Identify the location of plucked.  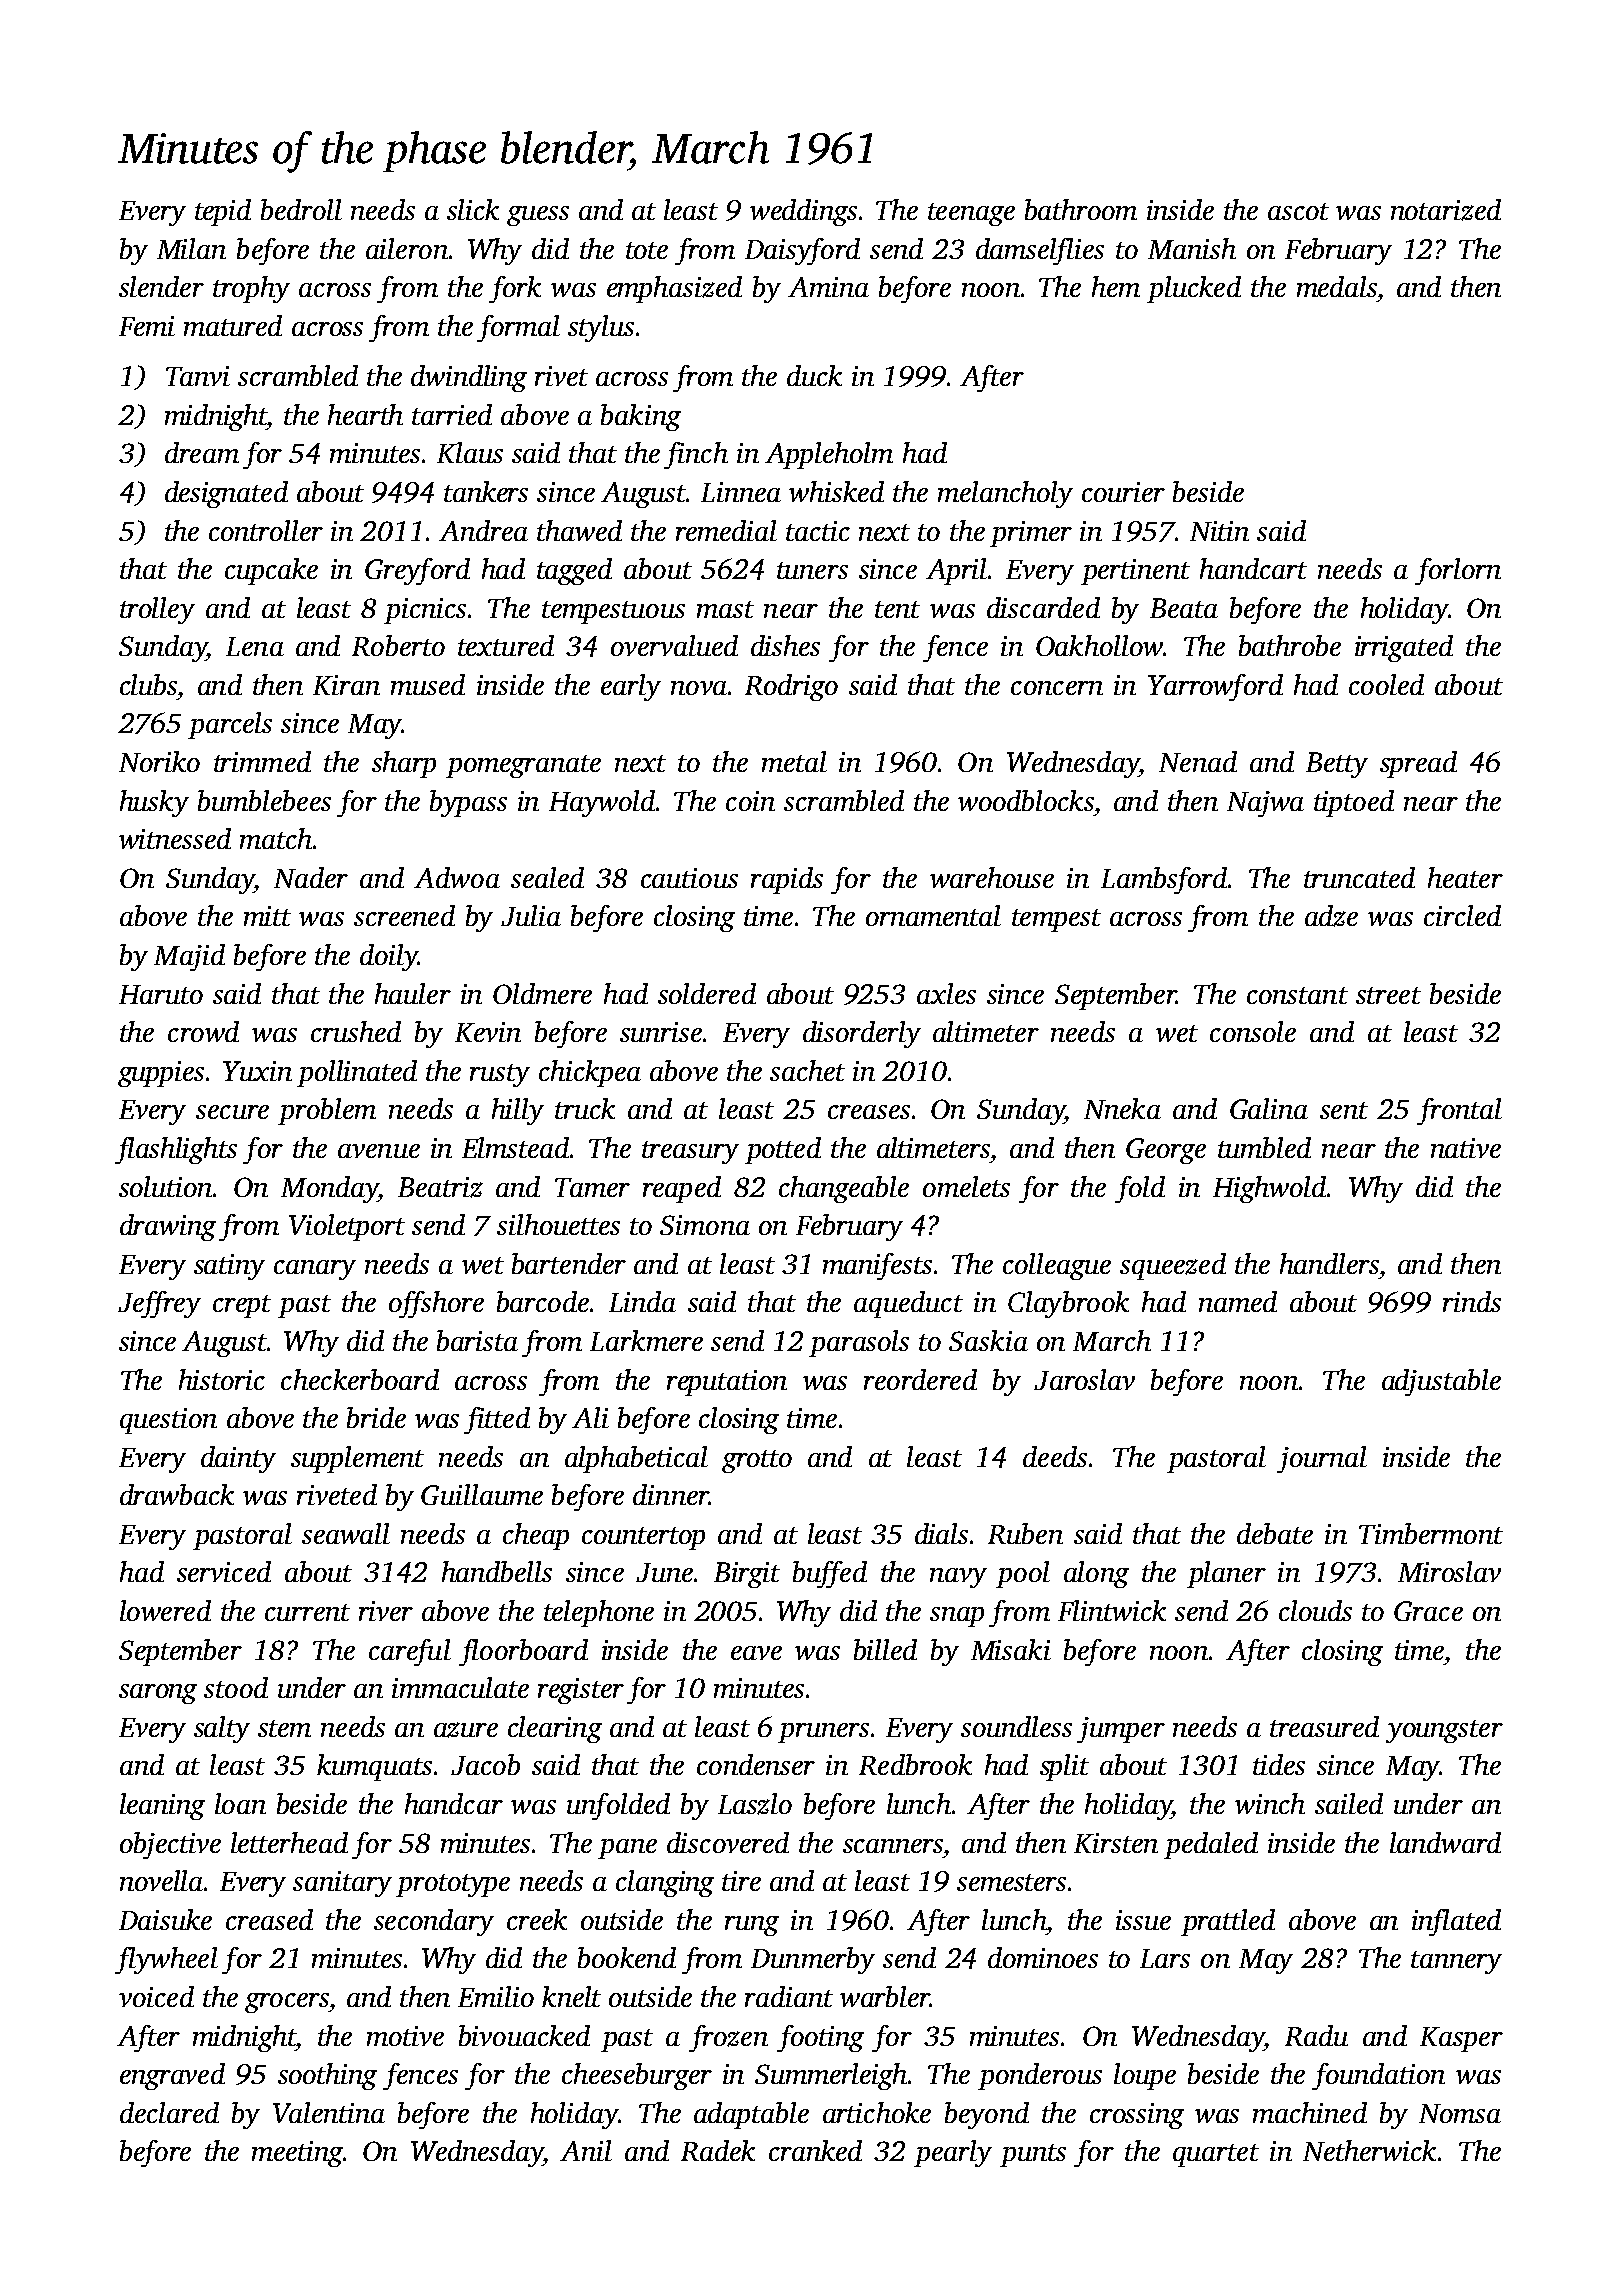
(1194, 289).
